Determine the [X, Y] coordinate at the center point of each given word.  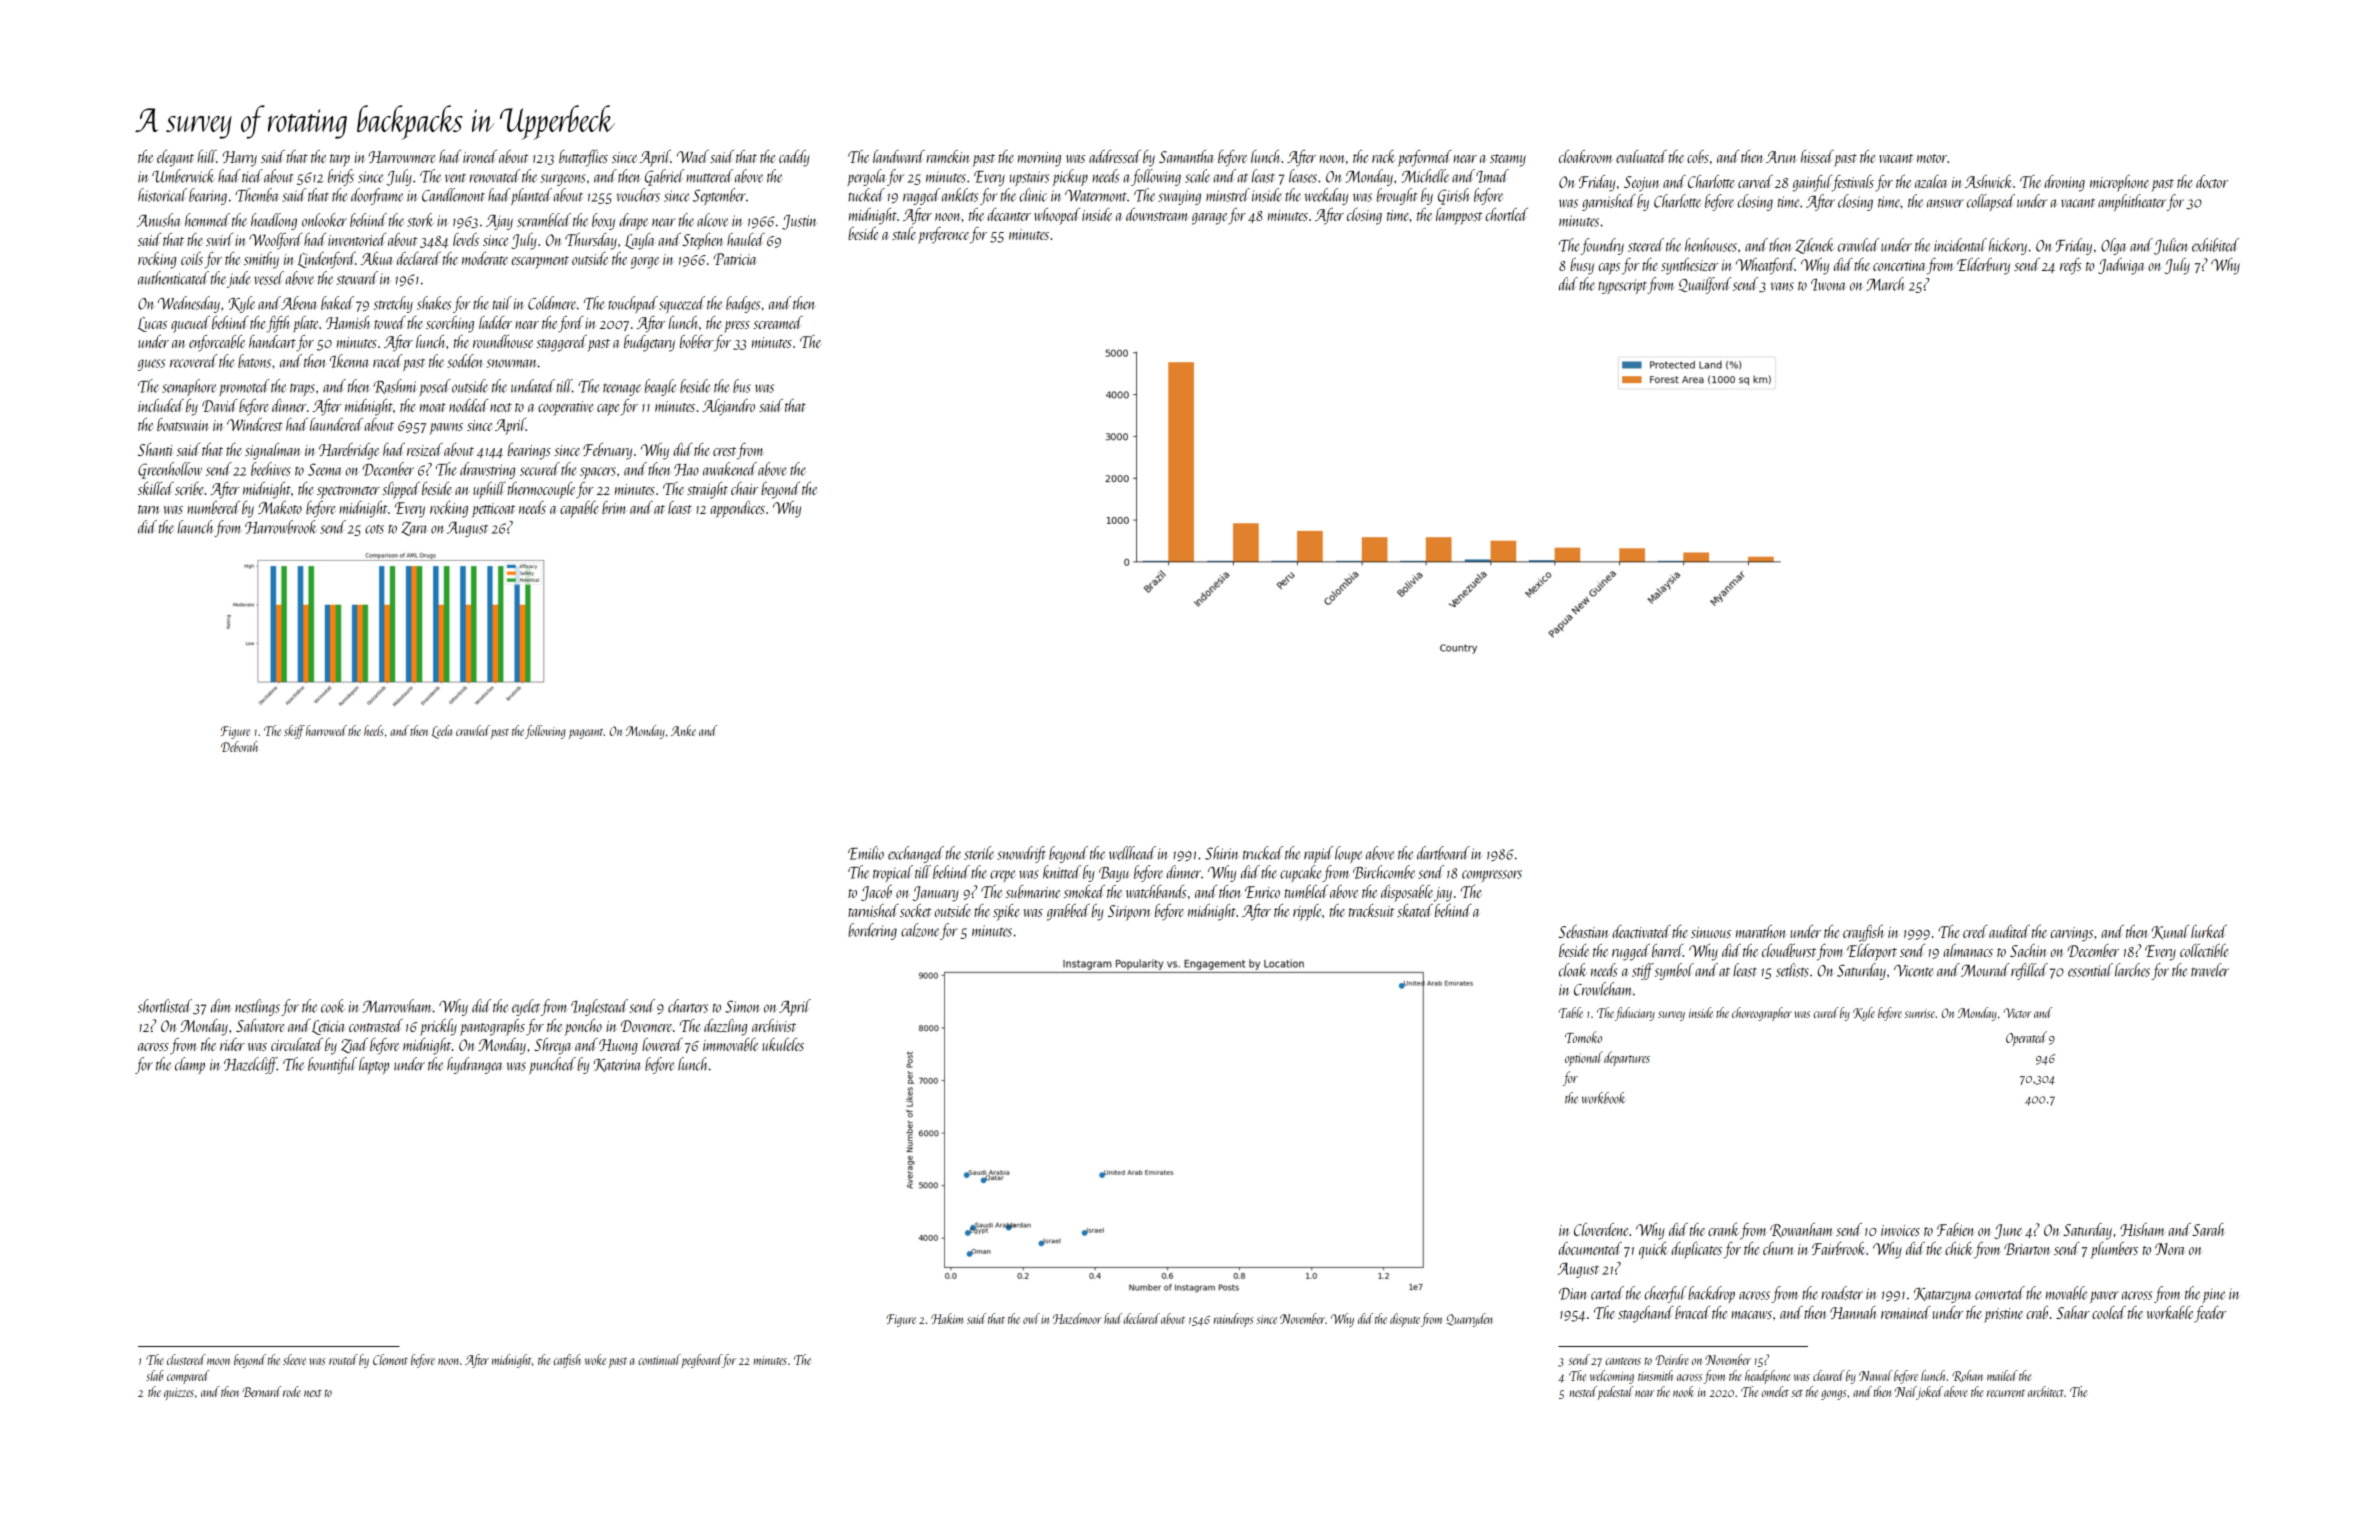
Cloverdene [1601, 1229]
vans [1782, 286]
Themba [257, 195]
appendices [737, 509]
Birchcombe [1384, 872]
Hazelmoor [1077, 1318]
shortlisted [165, 1006]
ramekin [948, 156]
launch [196, 527]
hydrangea [475, 1065]
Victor [2017, 1013]
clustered [186, 1359]
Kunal [2170, 932]
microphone [2119, 183]
